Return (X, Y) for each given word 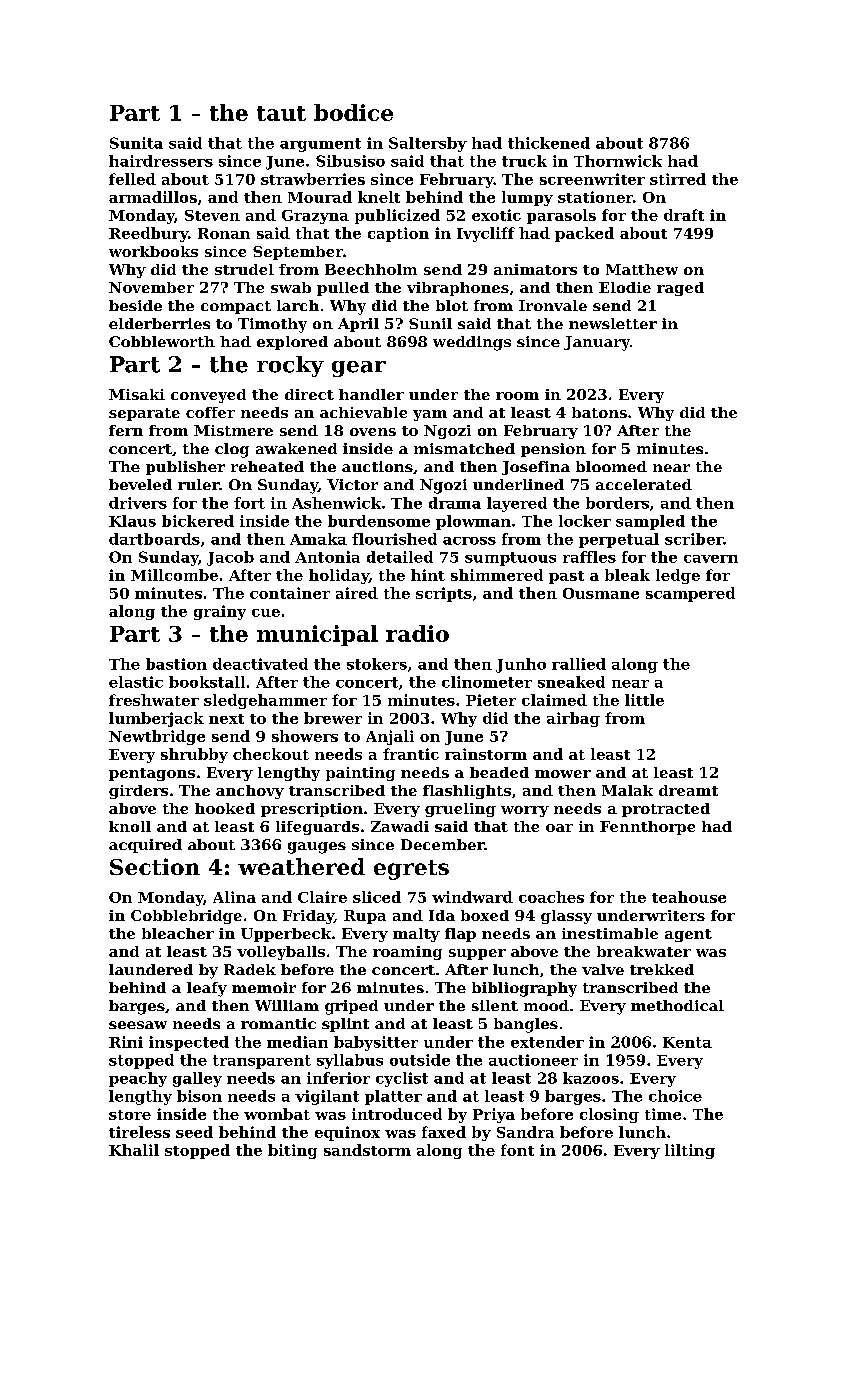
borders (617, 503)
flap (460, 935)
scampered (690, 594)
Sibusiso (350, 161)
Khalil (134, 1150)
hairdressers (161, 161)
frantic (411, 754)
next (226, 719)
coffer (210, 412)
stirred (678, 179)
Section (155, 866)
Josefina (536, 468)
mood (546, 1005)
